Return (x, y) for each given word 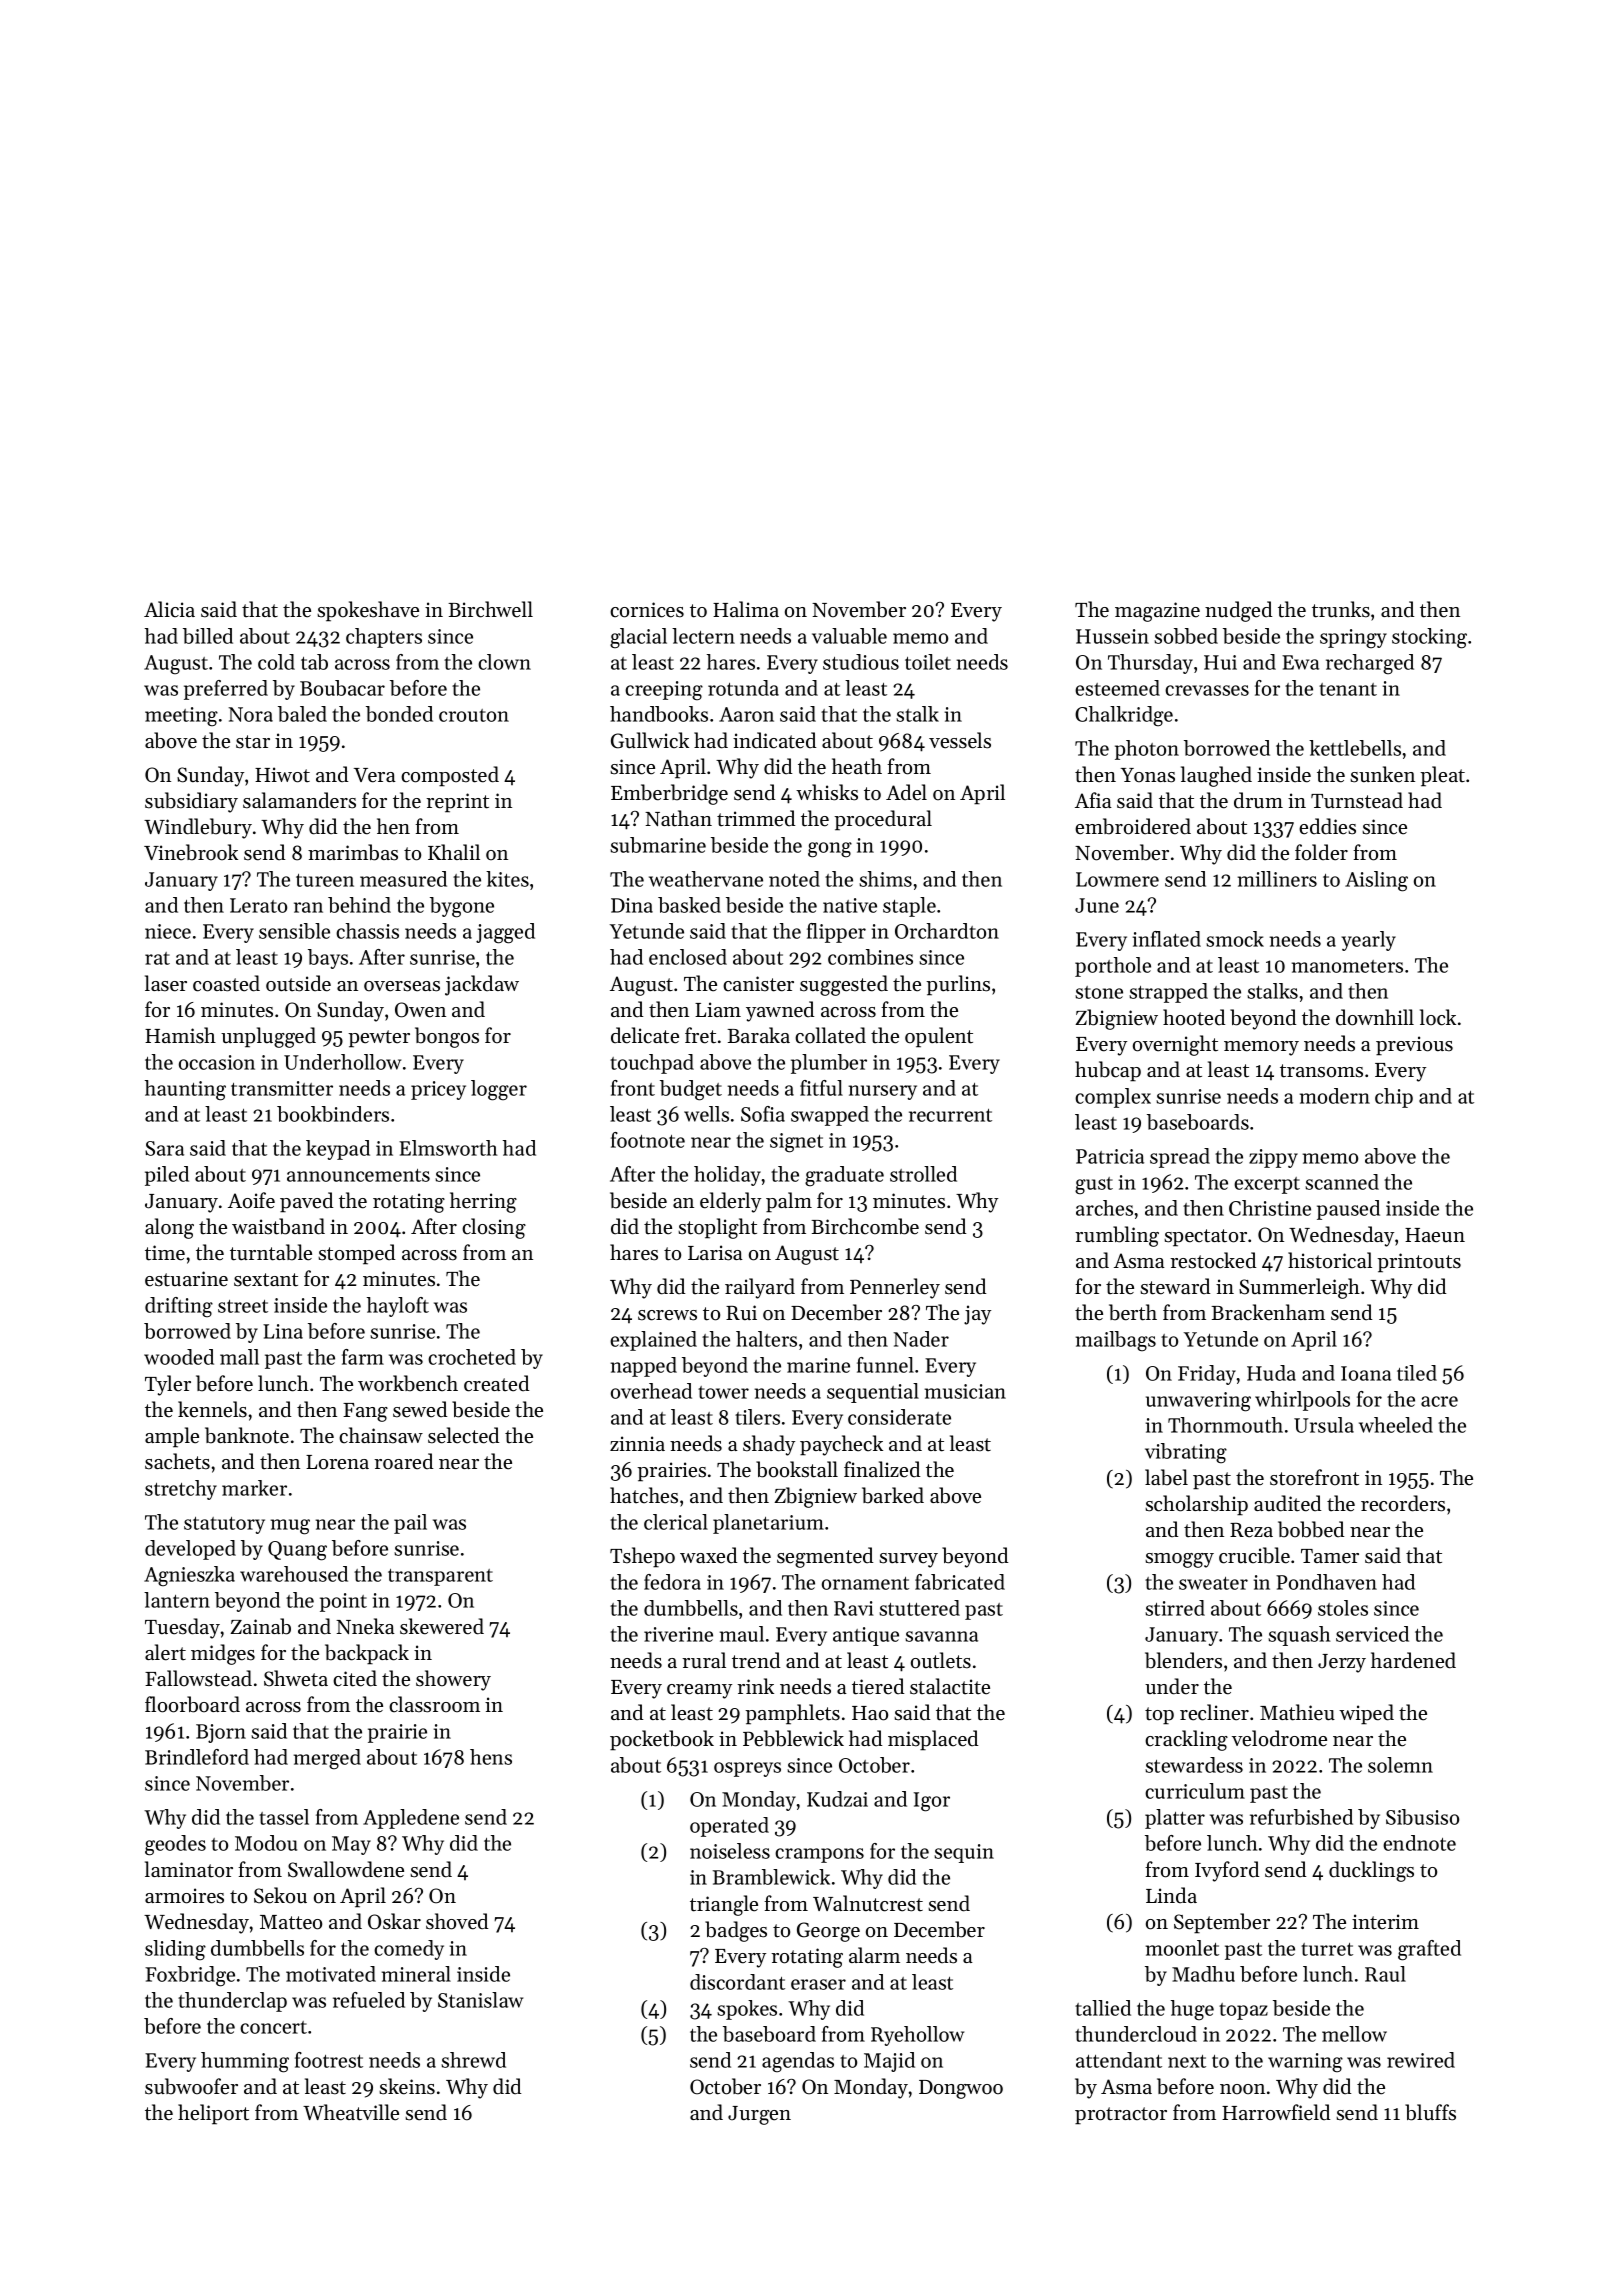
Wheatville (351, 2112)
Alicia (169, 609)
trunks (1341, 609)
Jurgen (759, 2115)
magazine (1157, 612)
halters (766, 1339)
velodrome (1279, 1738)
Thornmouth (1225, 1425)
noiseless (730, 1851)
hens (491, 1757)
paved (306, 1202)
